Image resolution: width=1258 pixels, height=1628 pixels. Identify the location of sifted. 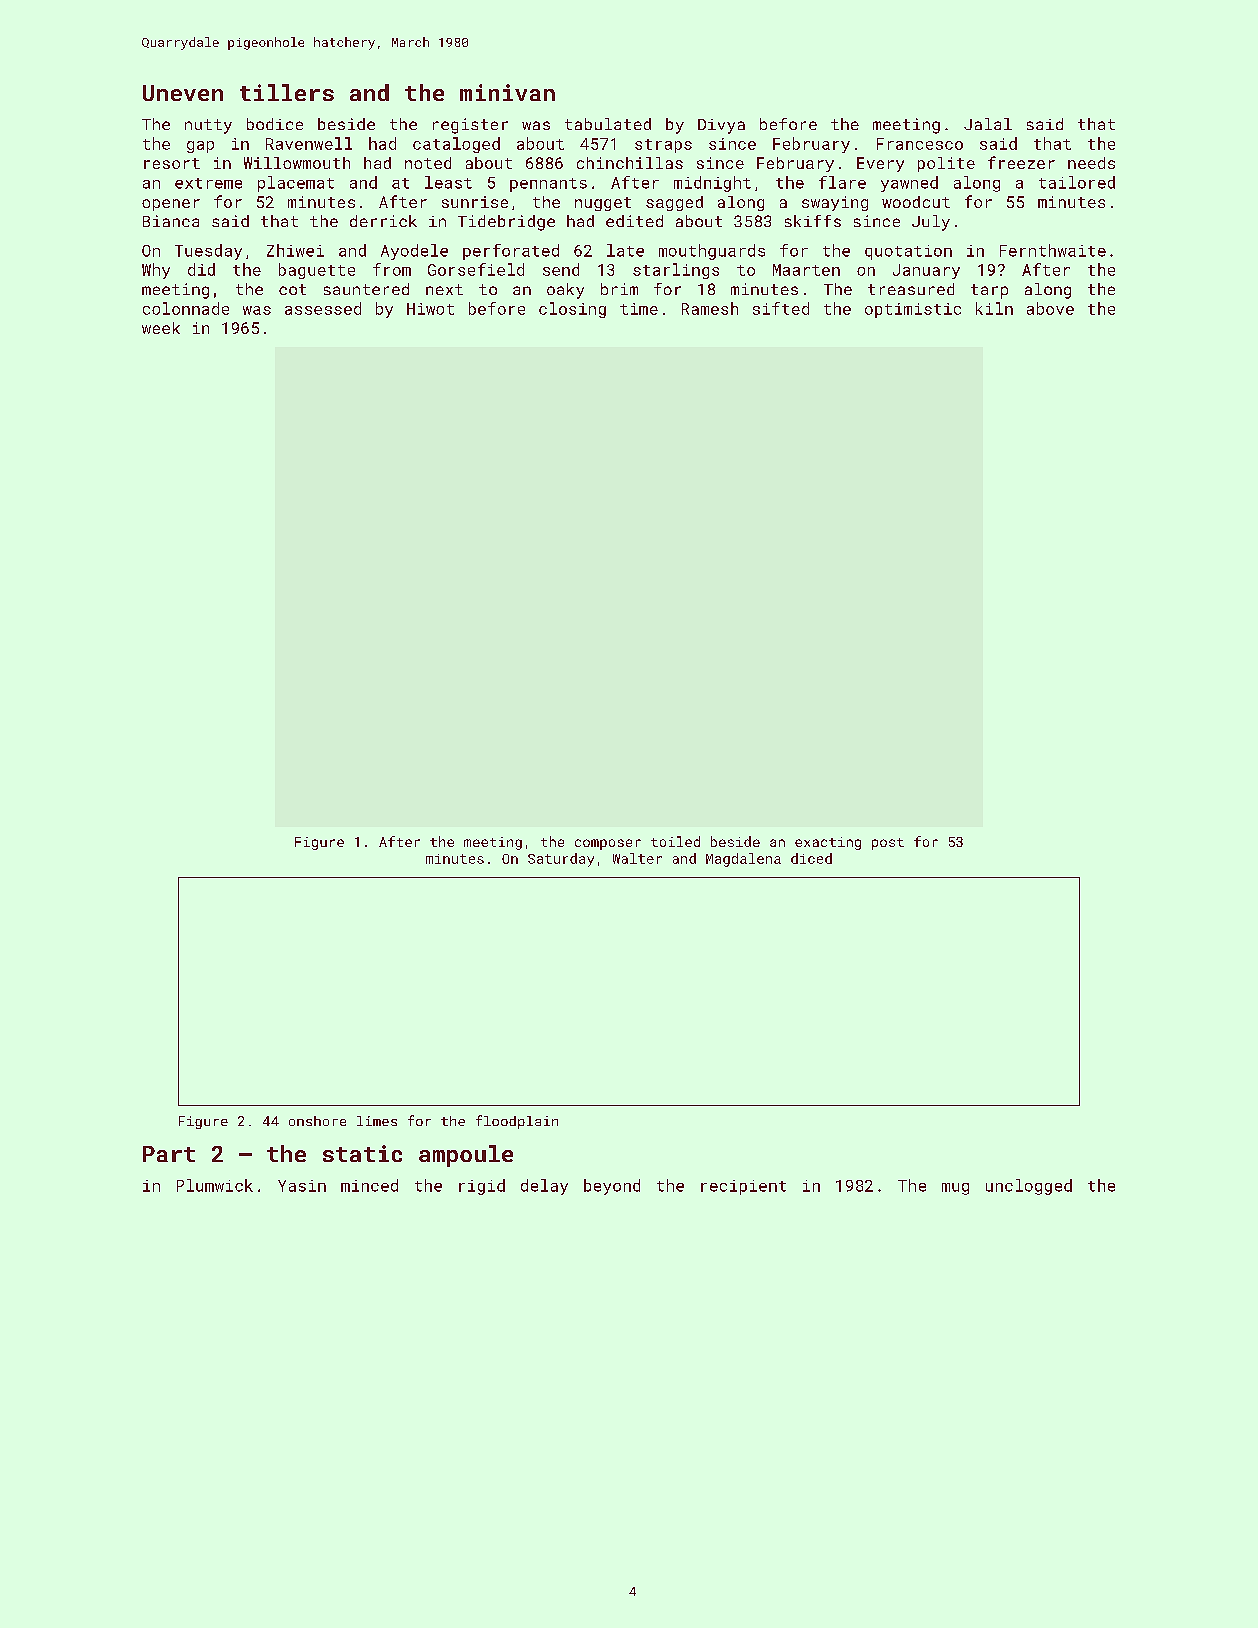
(781, 308).
